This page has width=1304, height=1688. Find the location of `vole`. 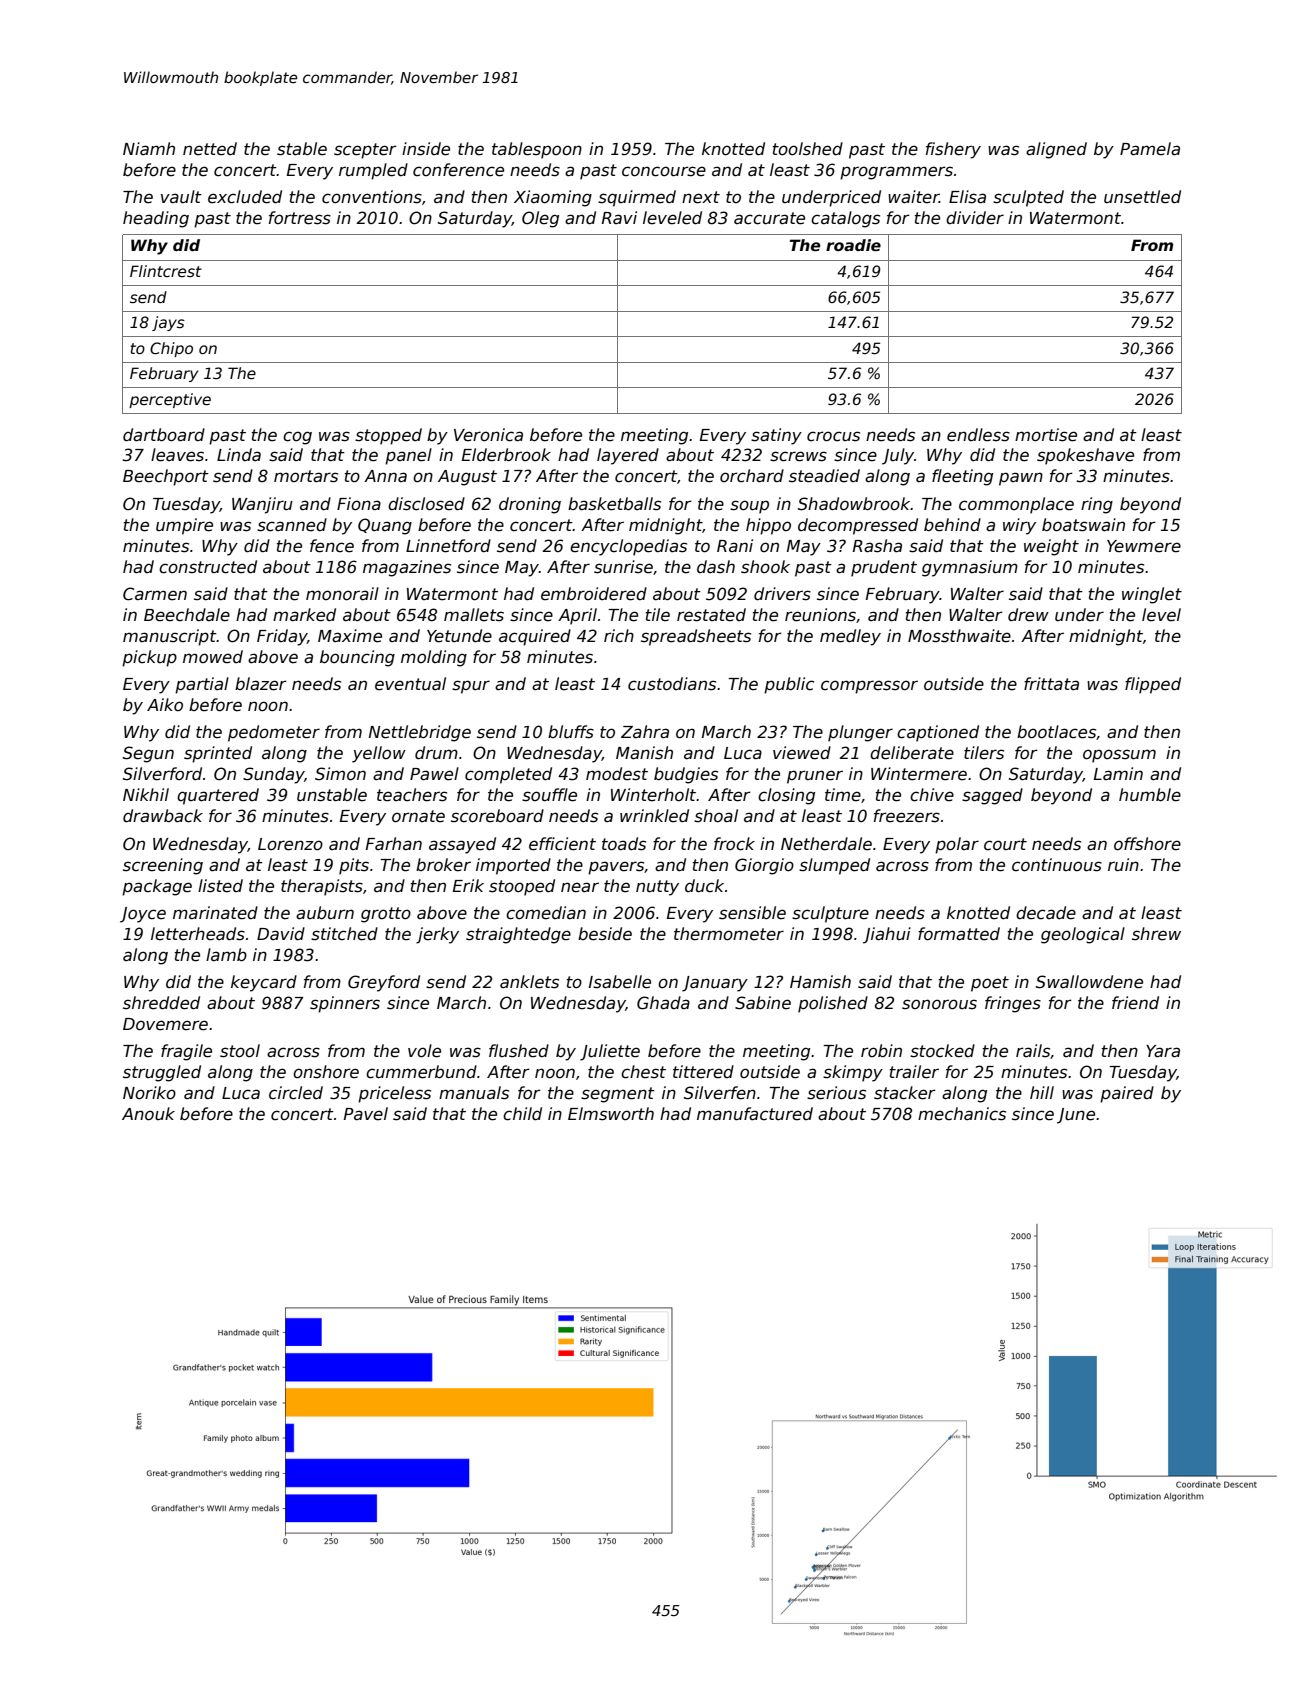

vole is located at coordinates (424, 1051).
